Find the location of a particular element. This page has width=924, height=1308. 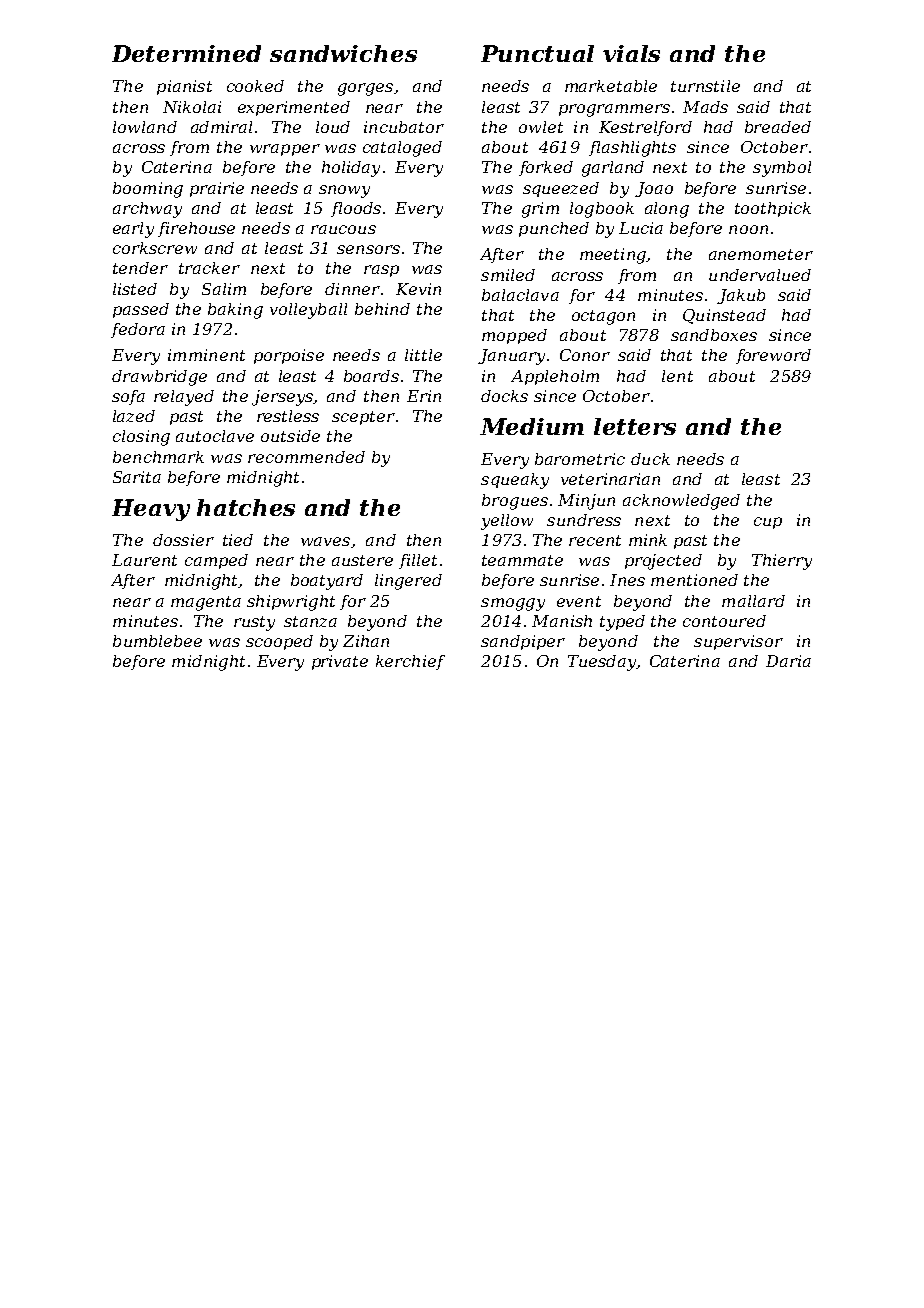

foreword is located at coordinates (773, 356).
